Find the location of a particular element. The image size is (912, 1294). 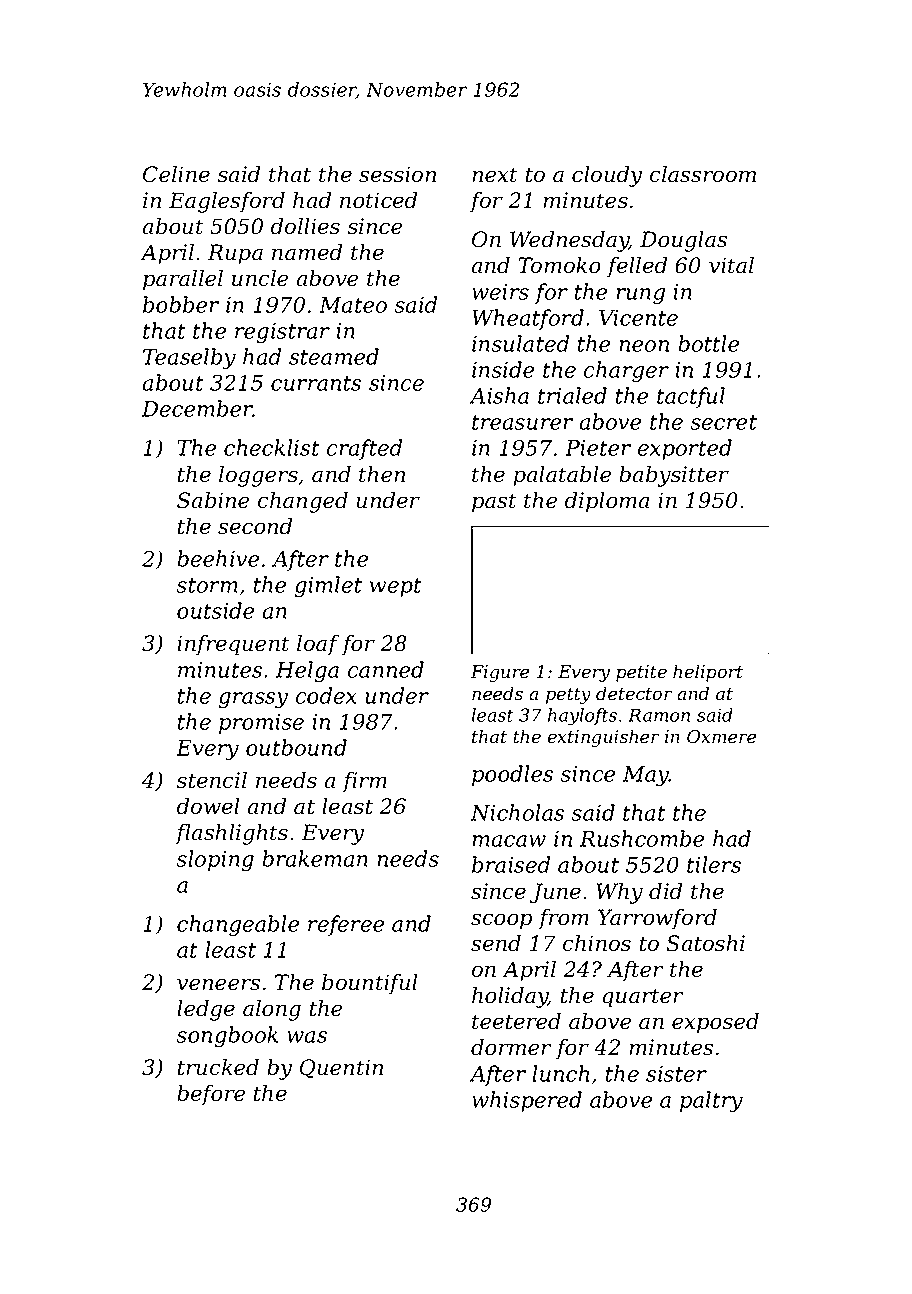

whispered is located at coordinates (527, 1101).
